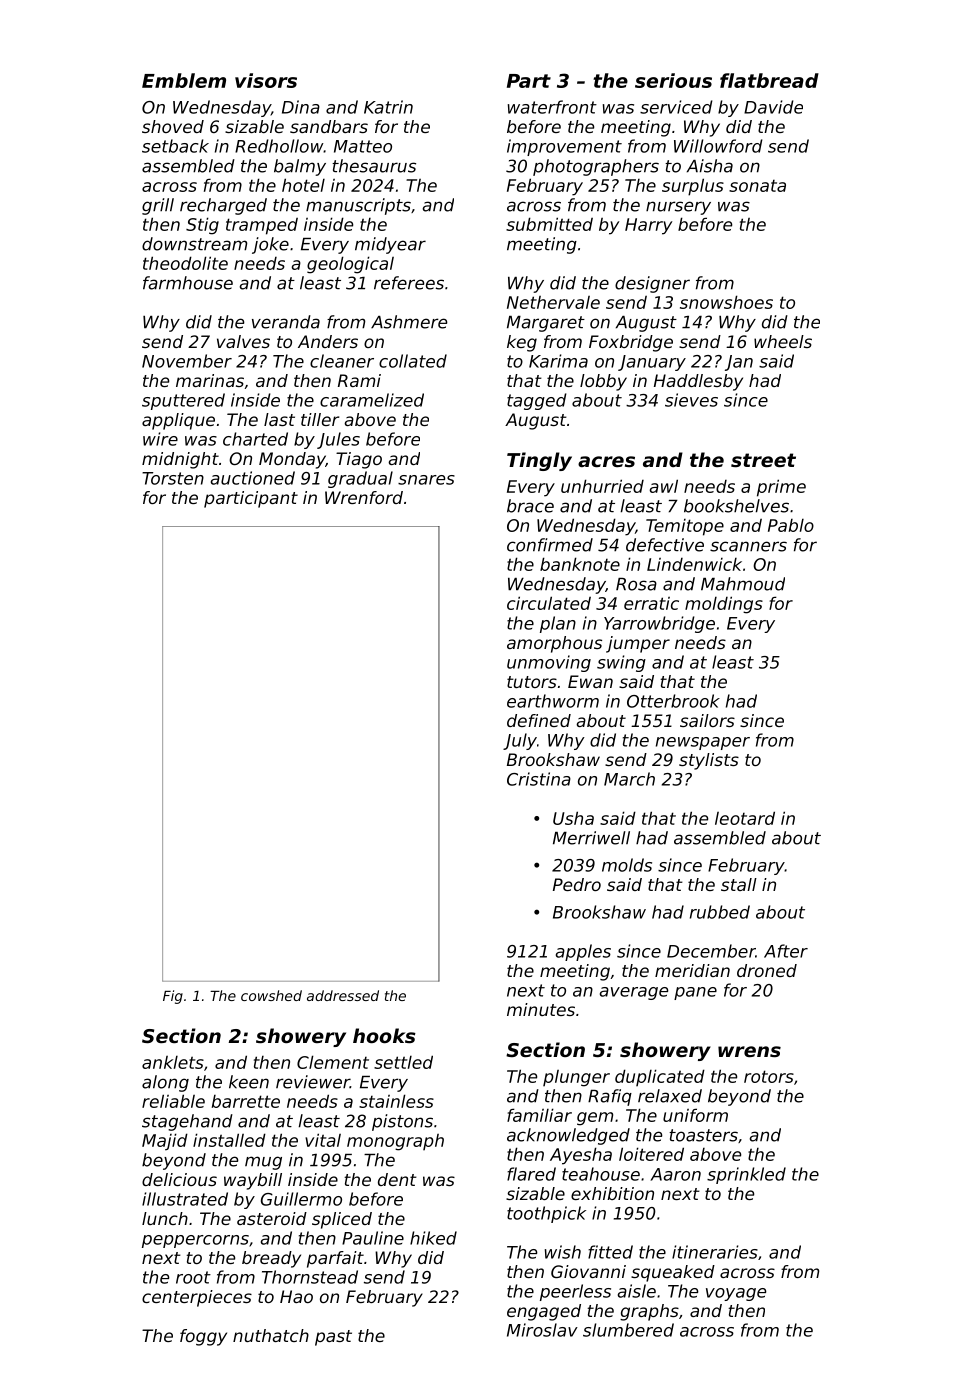 The height and width of the document is (1400, 966). I want to click on waybill, so click(253, 1181).
